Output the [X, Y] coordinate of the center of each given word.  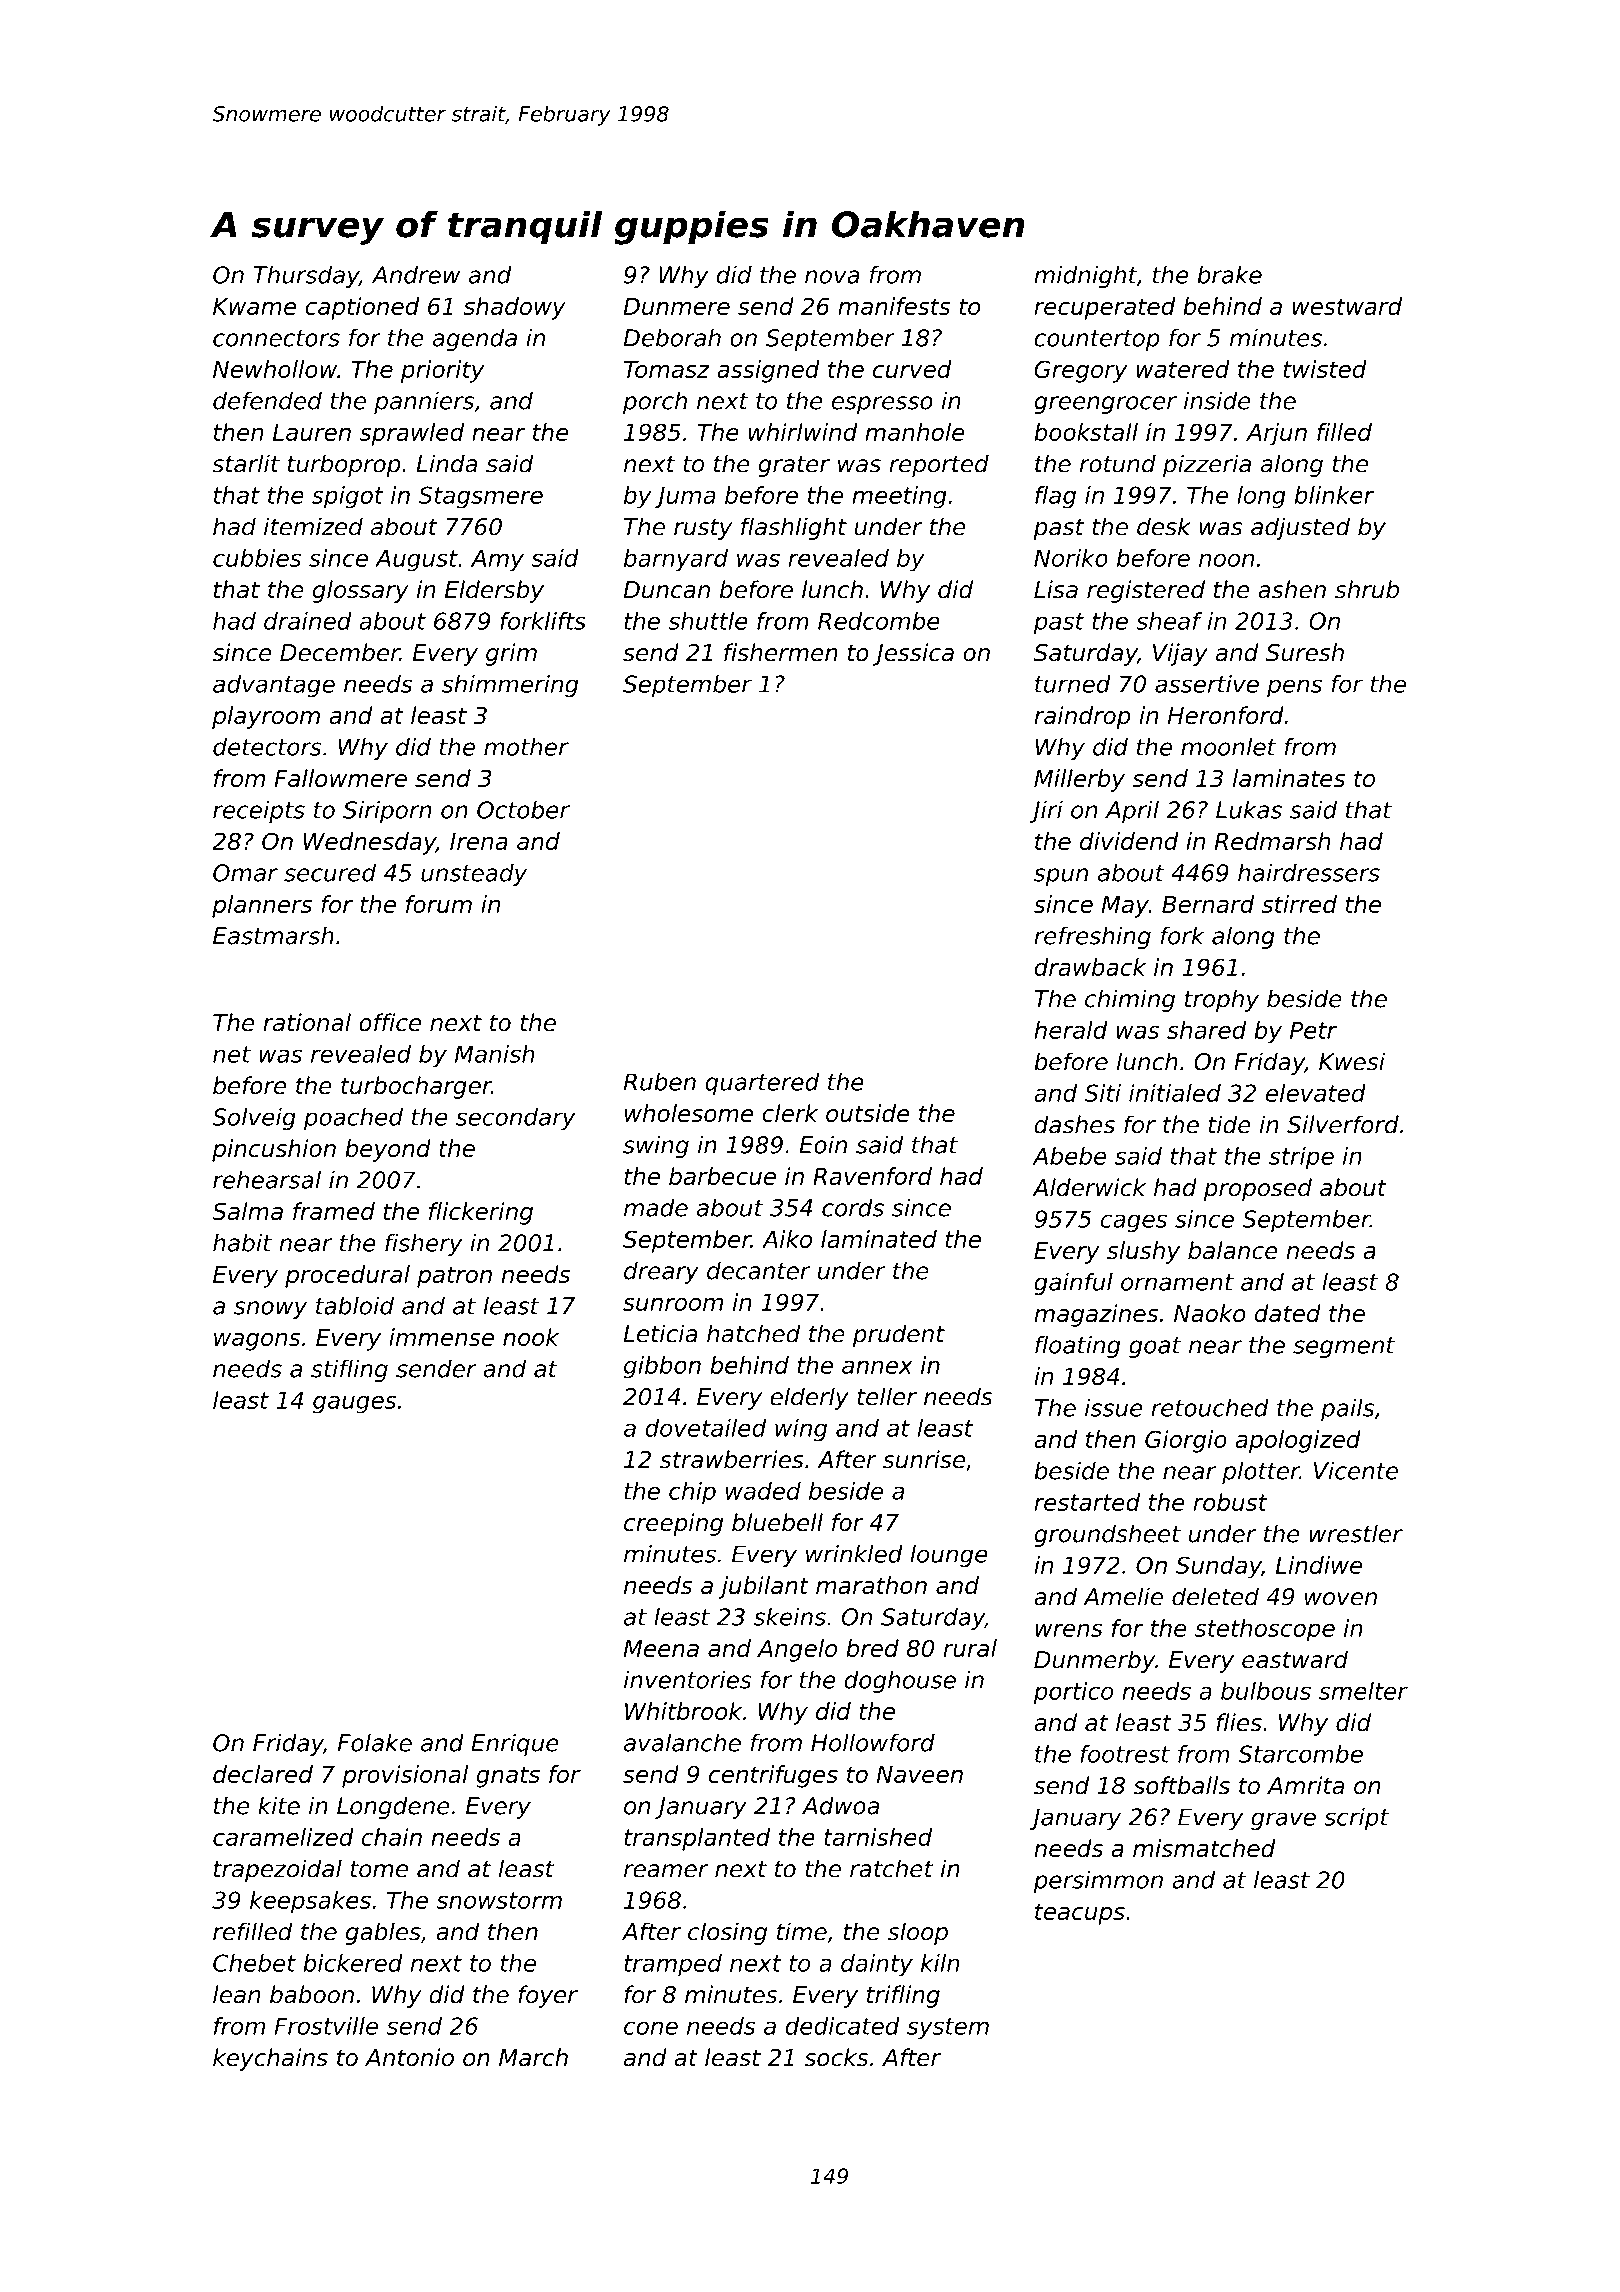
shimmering [510, 686]
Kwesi [1352, 1061]
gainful [1073, 1284]
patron [454, 1277]
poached [353, 1119]
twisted [1325, 369]
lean [236, 1994]
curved [912, 369]
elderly [809, 1398]
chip [692, 1493]
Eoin [823, 1144]
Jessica [913, 654]
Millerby [1079, 780]
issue [1114, 1407]
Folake [375, 1742]
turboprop [344, 465]
